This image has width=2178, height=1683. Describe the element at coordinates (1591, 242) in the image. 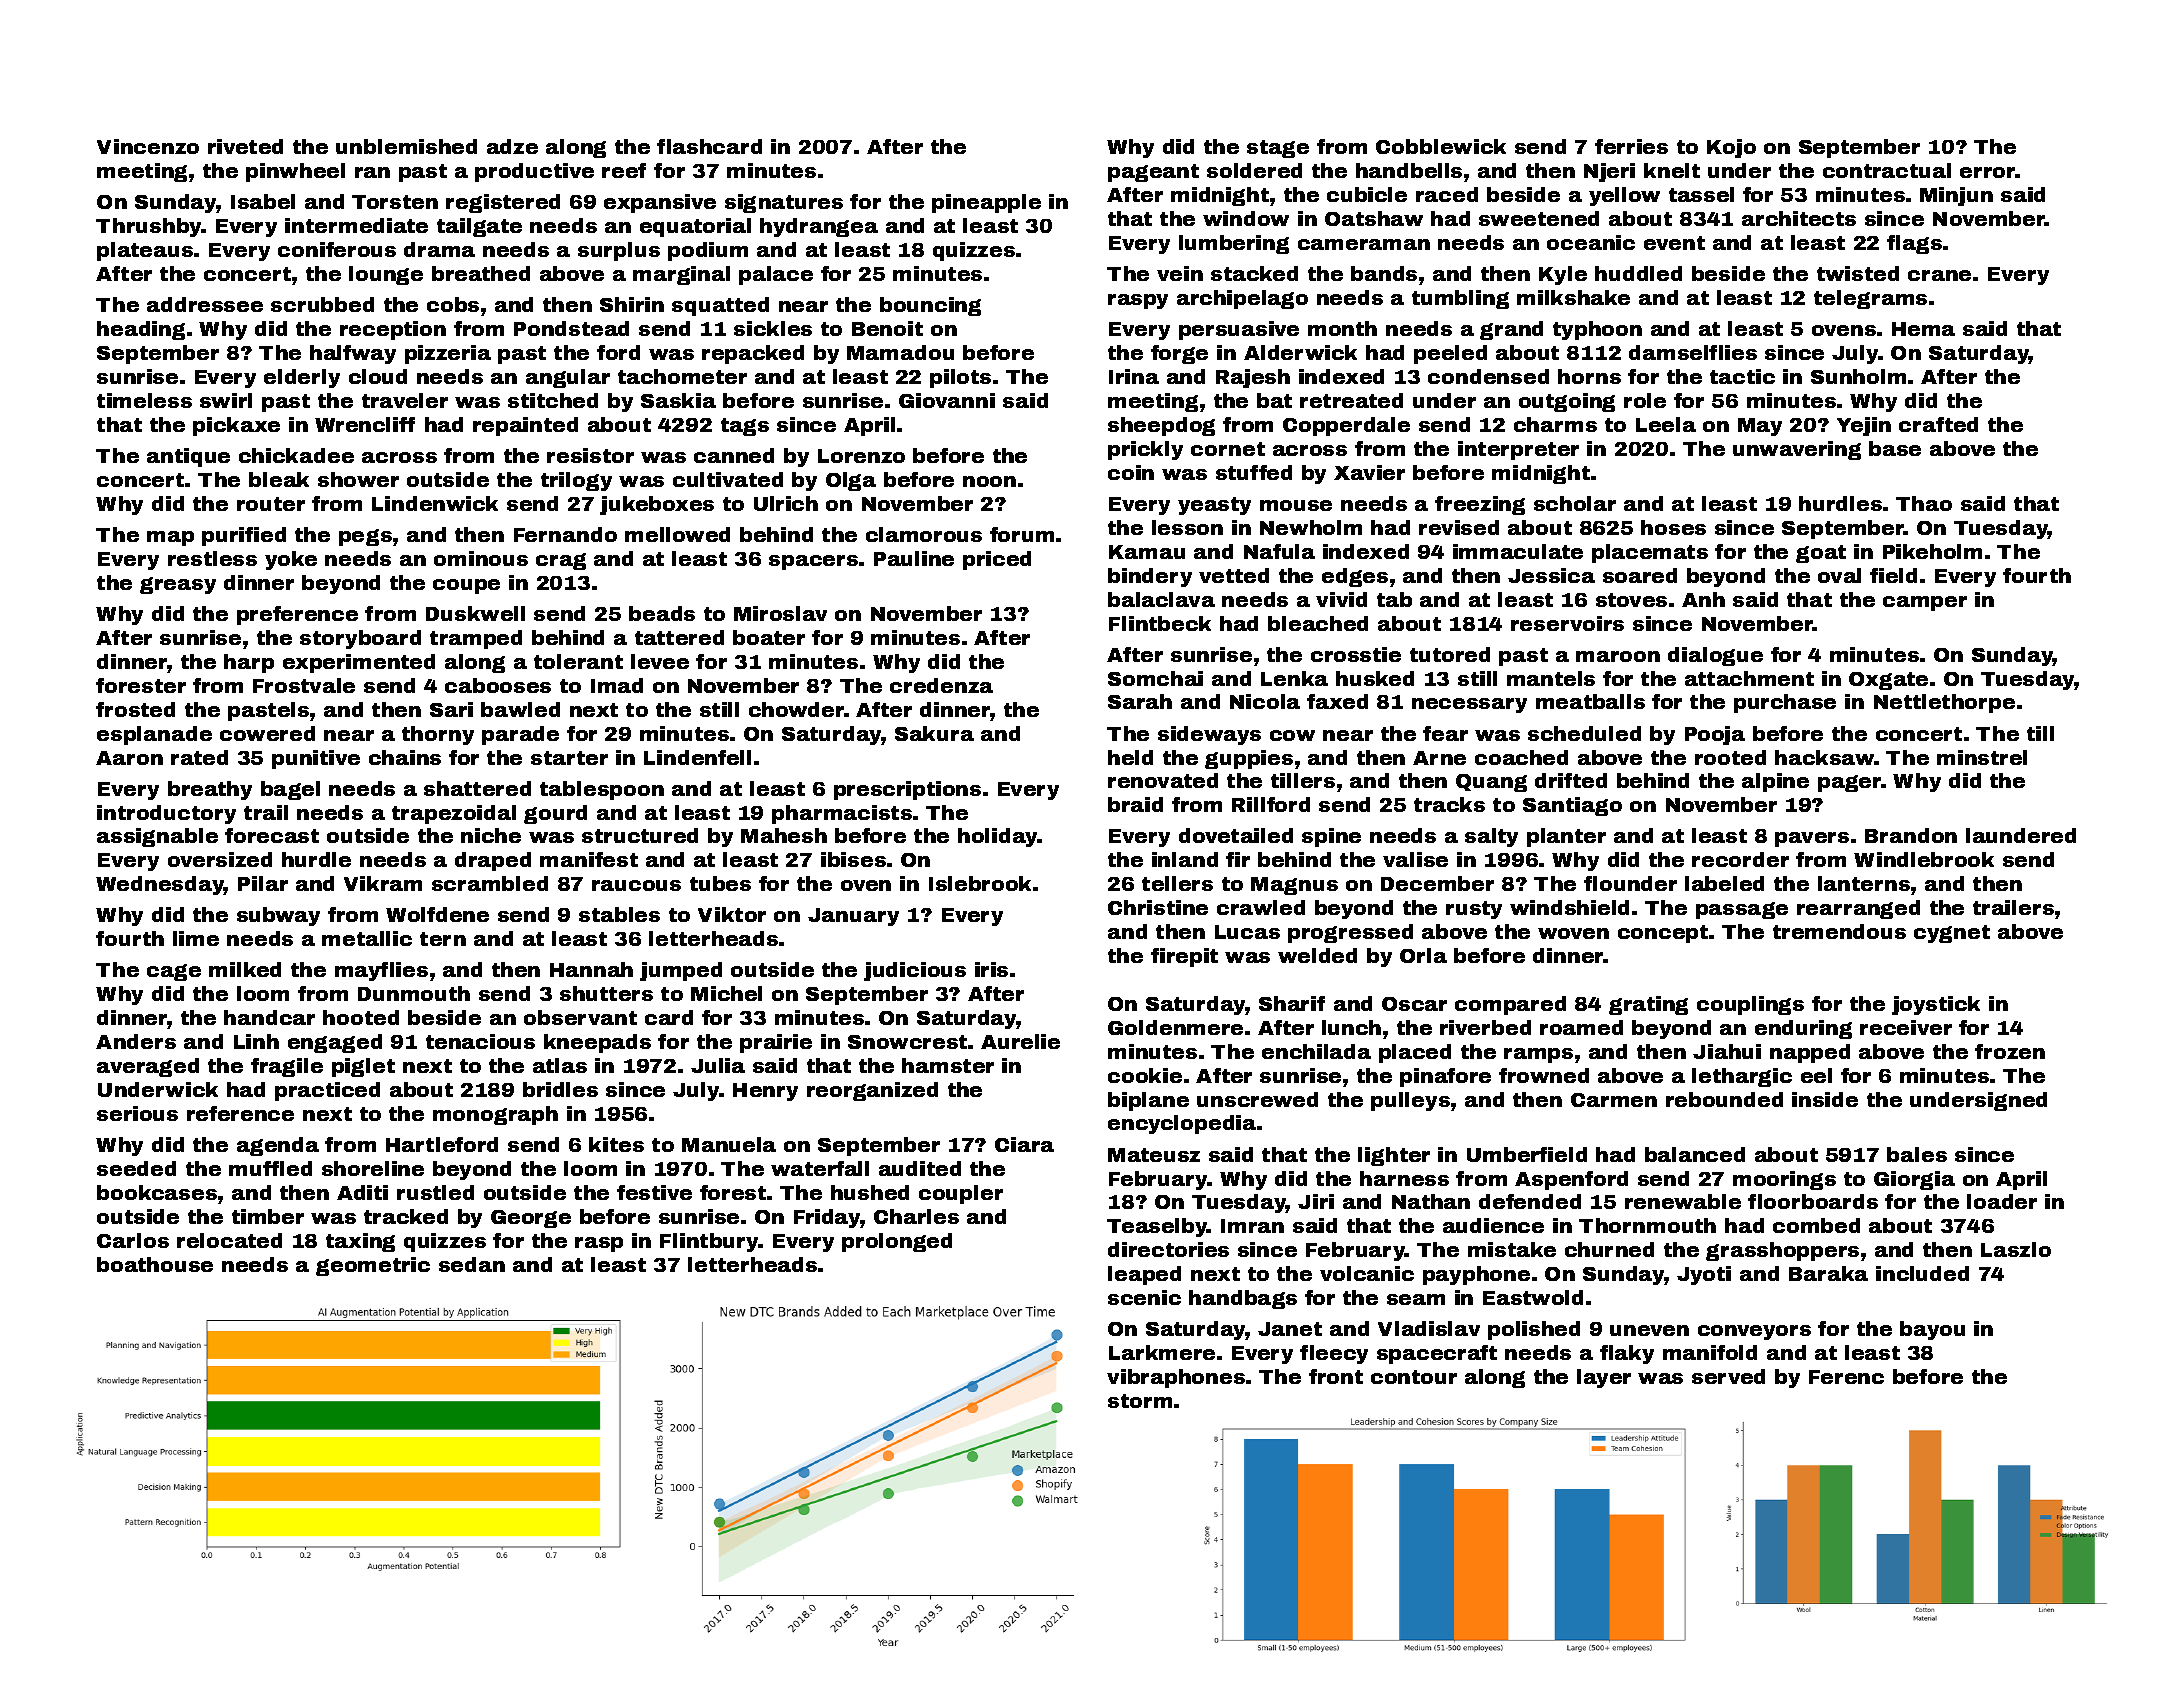

I see `oceanic` at that location.
